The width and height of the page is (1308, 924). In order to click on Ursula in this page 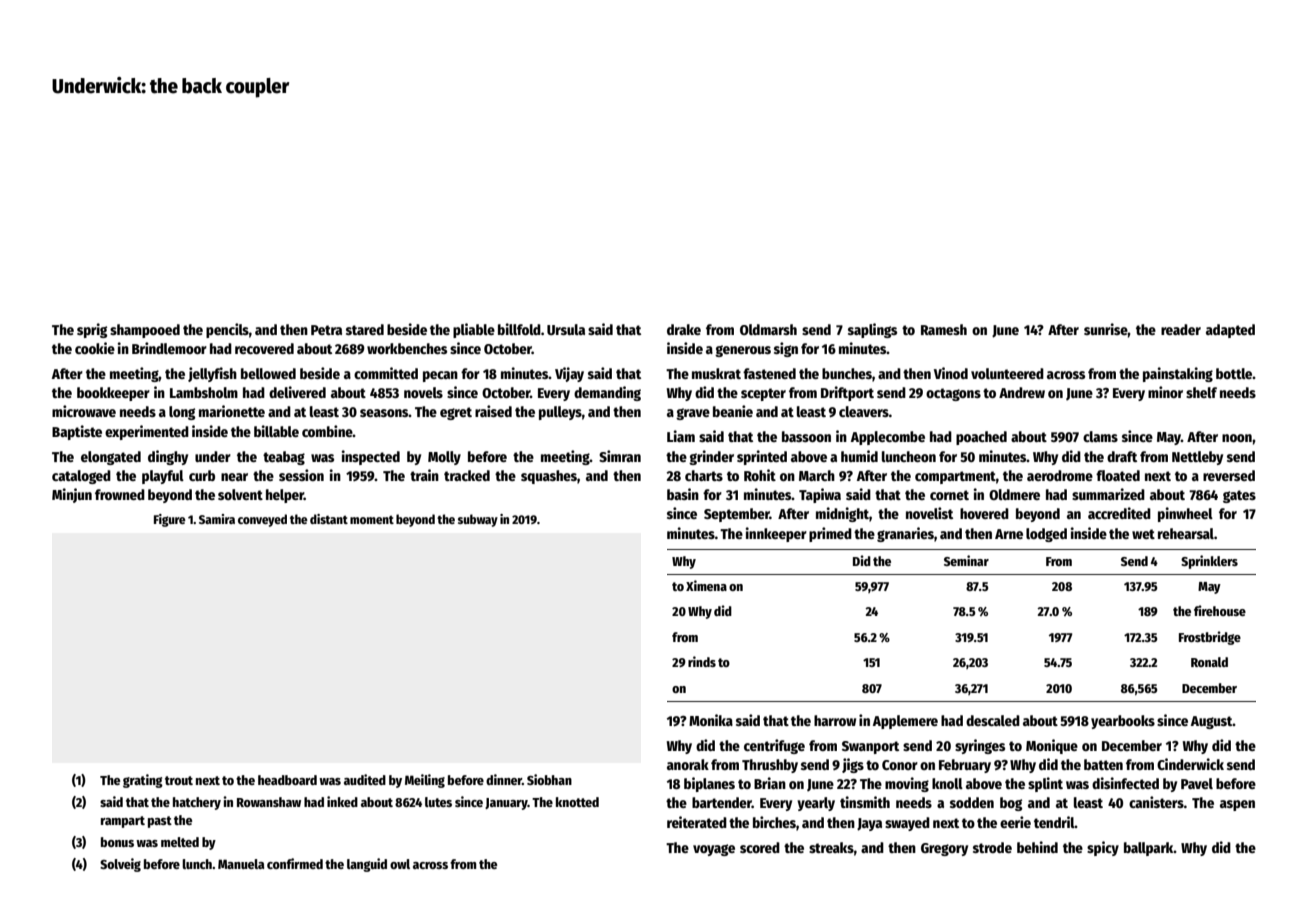, I will do `click(566, 329)`.
